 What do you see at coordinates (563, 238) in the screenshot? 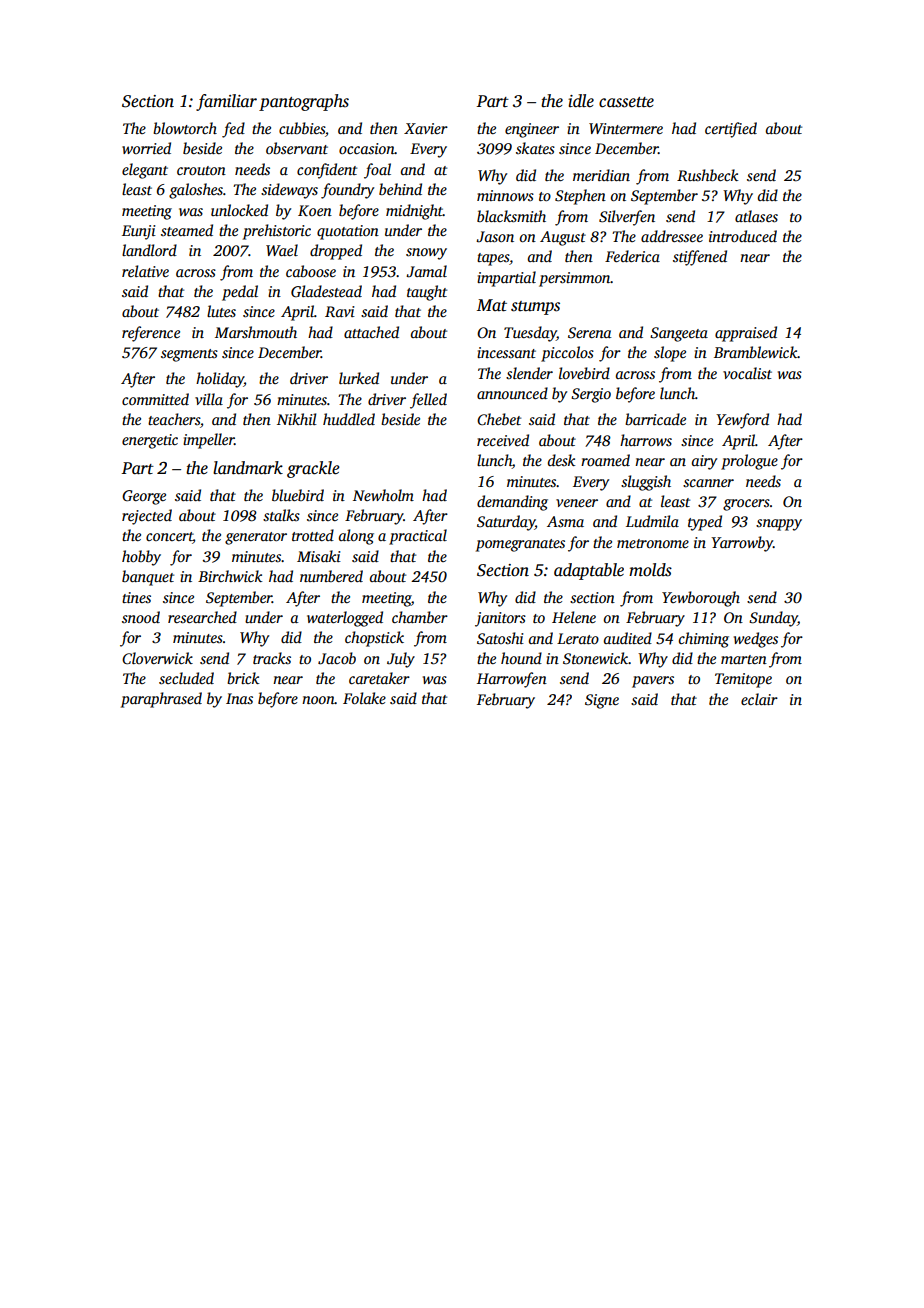
I see `August` at bounding box center [563, 238].
